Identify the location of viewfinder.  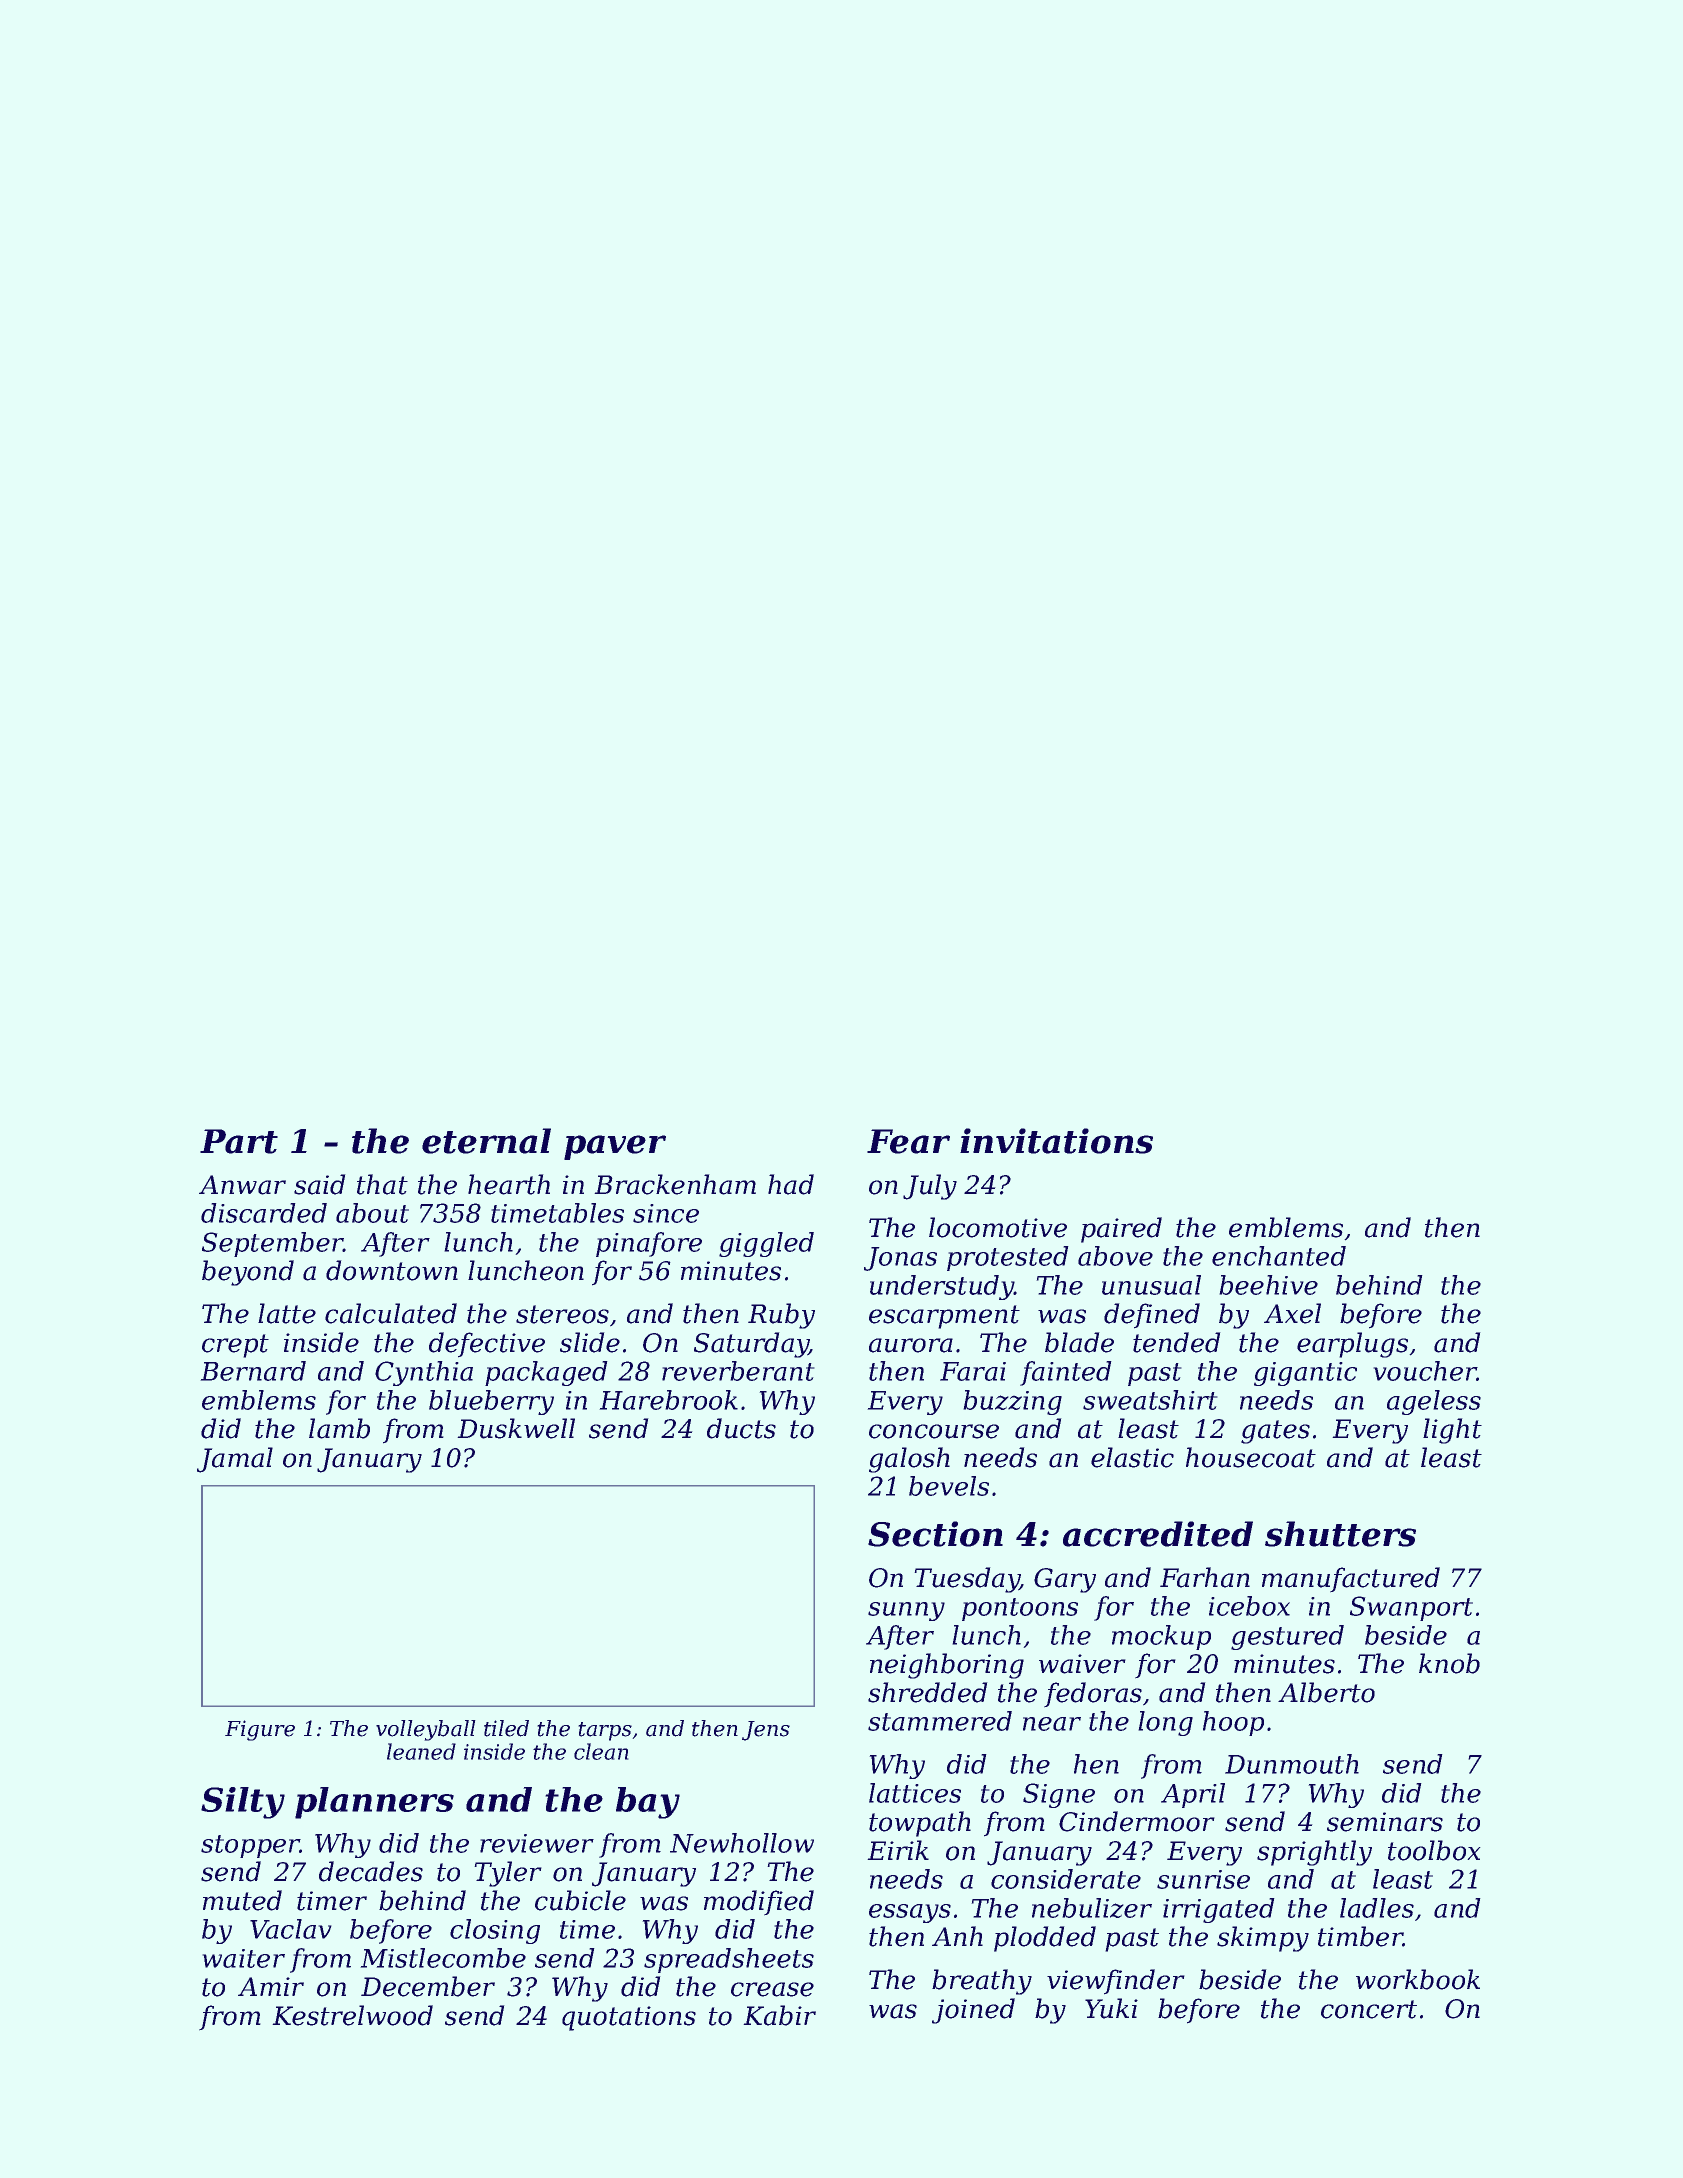
(1116, 1982).
